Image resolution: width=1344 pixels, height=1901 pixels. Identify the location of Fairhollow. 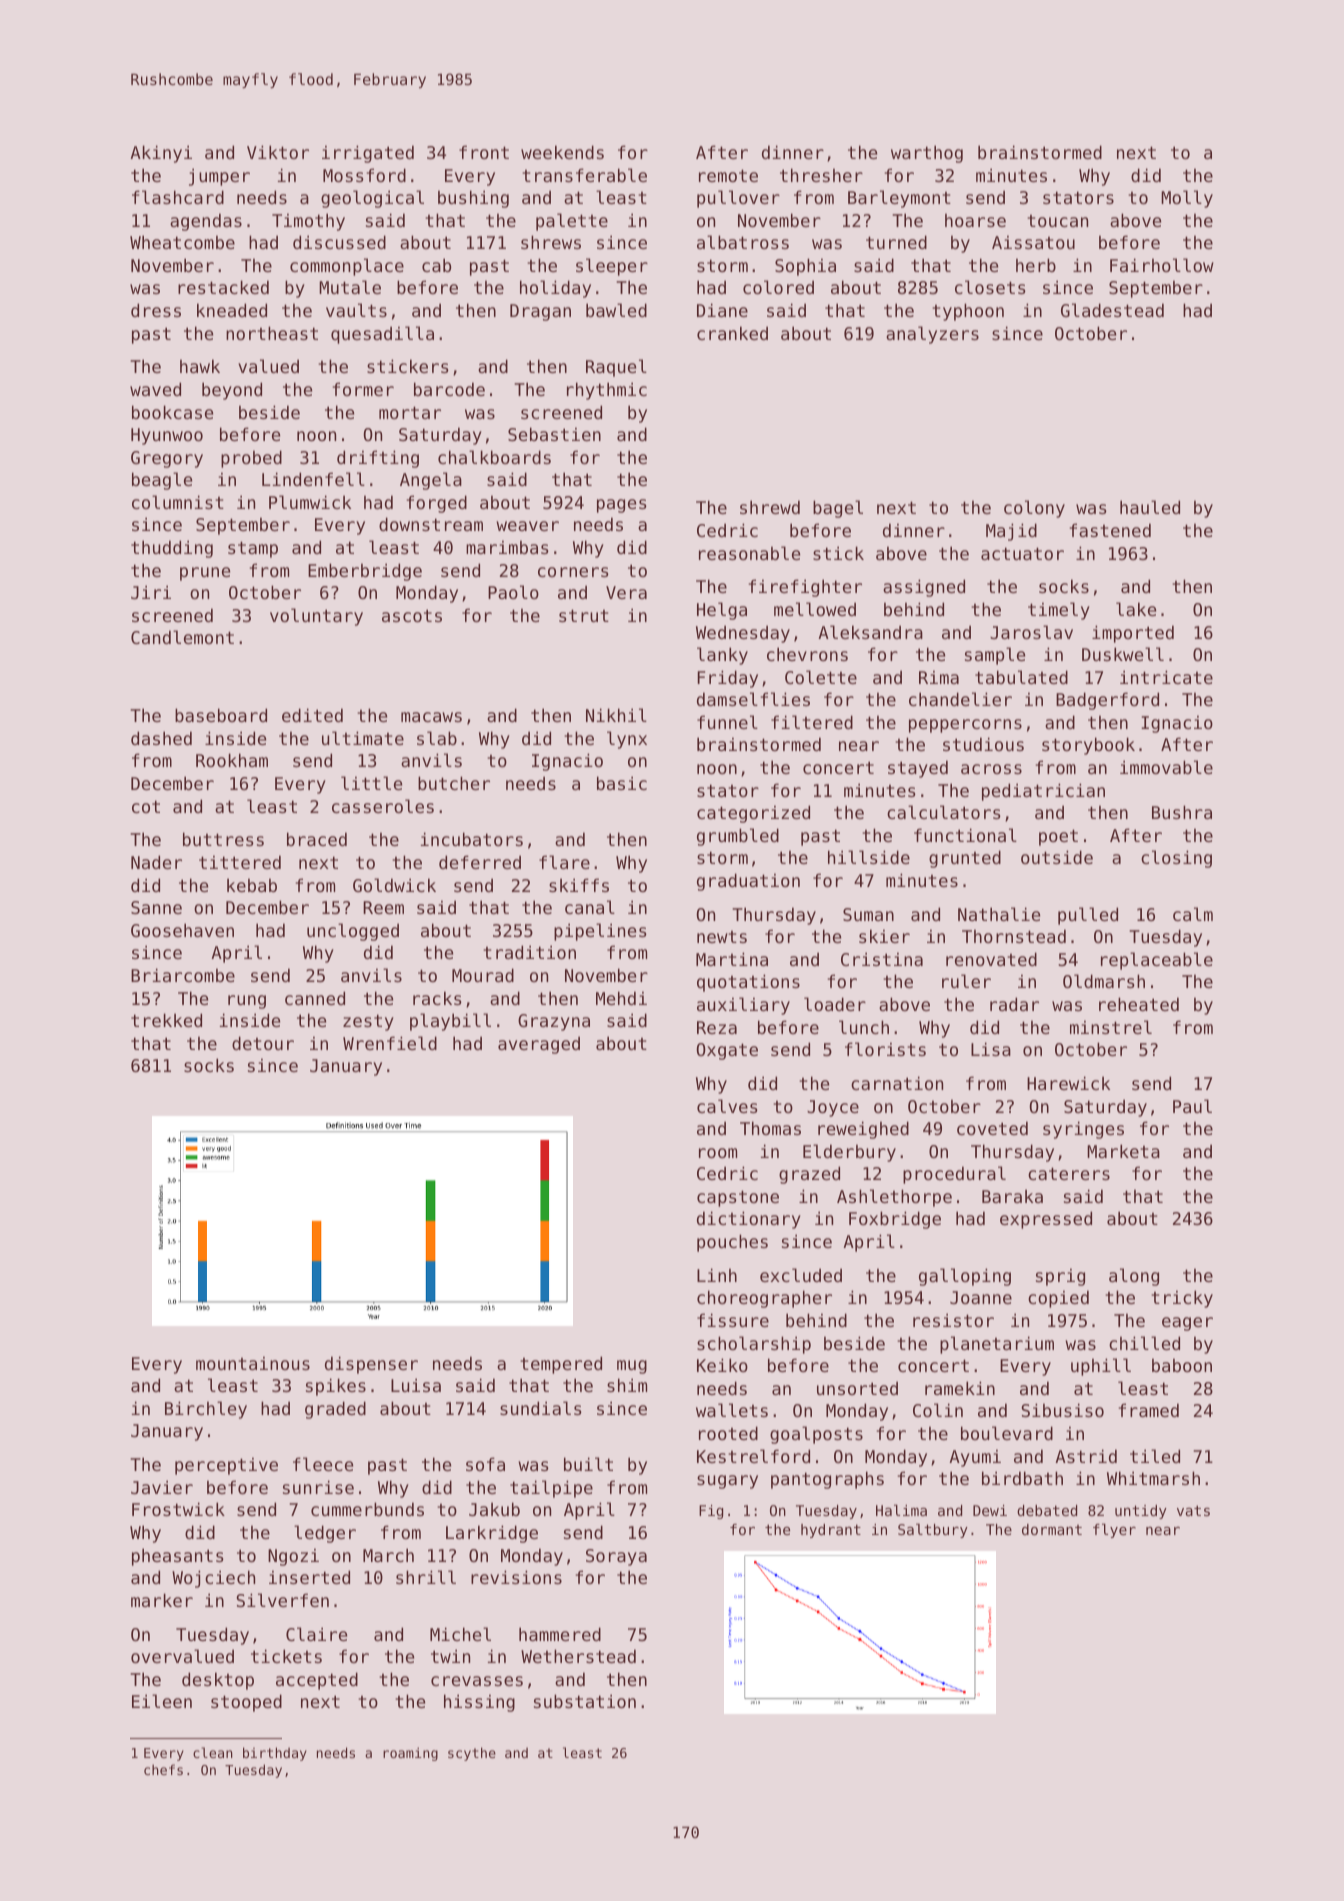
(1162, 265).
